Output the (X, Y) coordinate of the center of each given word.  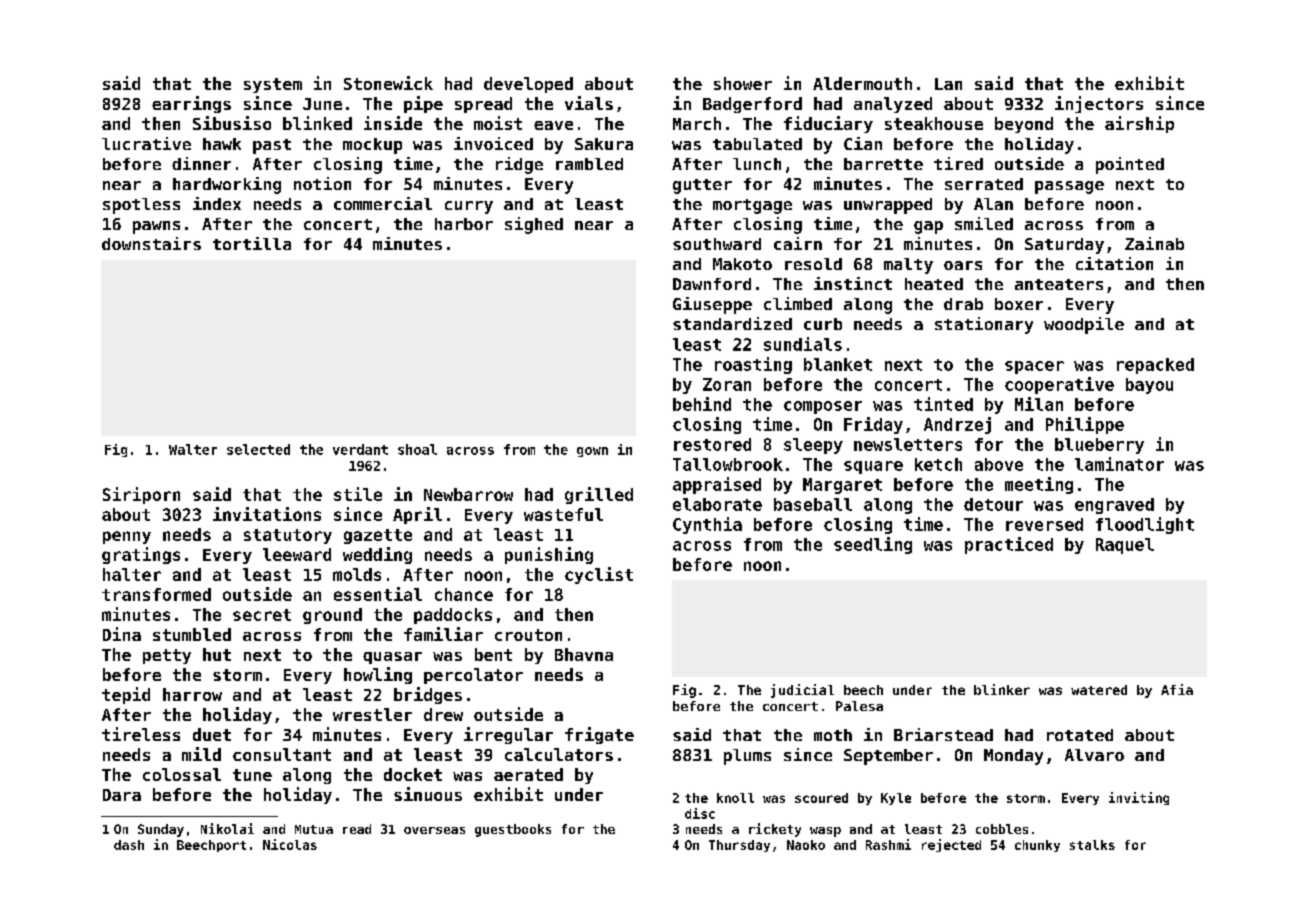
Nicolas (290, 844)
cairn (798, 243)
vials (589, 103)
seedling (873, 545)
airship (1139, 124)
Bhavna (584, 654)
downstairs (151, 243)
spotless (141, 206)
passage (1069, 187)
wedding (377, 555)
